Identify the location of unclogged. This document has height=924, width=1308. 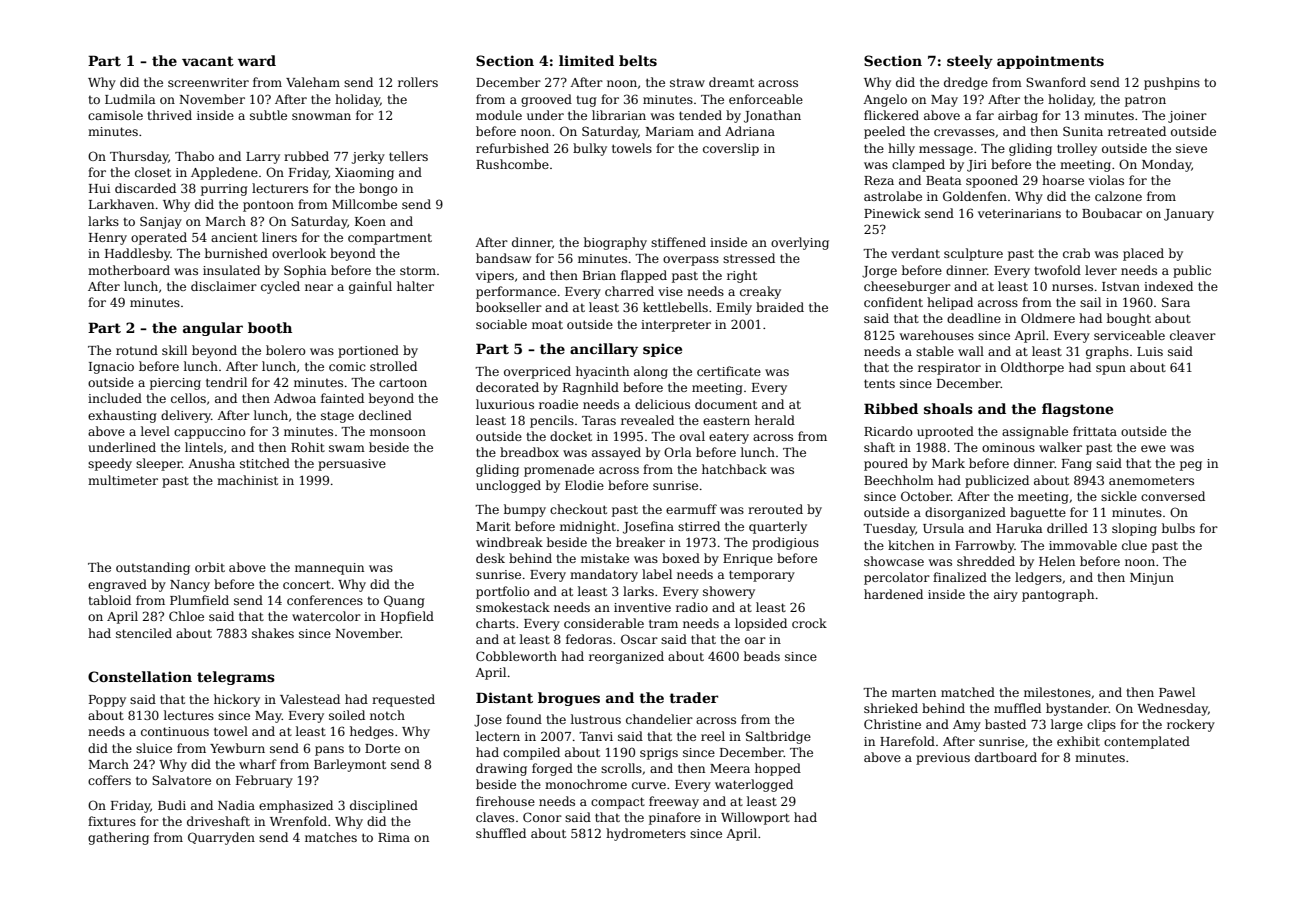
(508, 486).
